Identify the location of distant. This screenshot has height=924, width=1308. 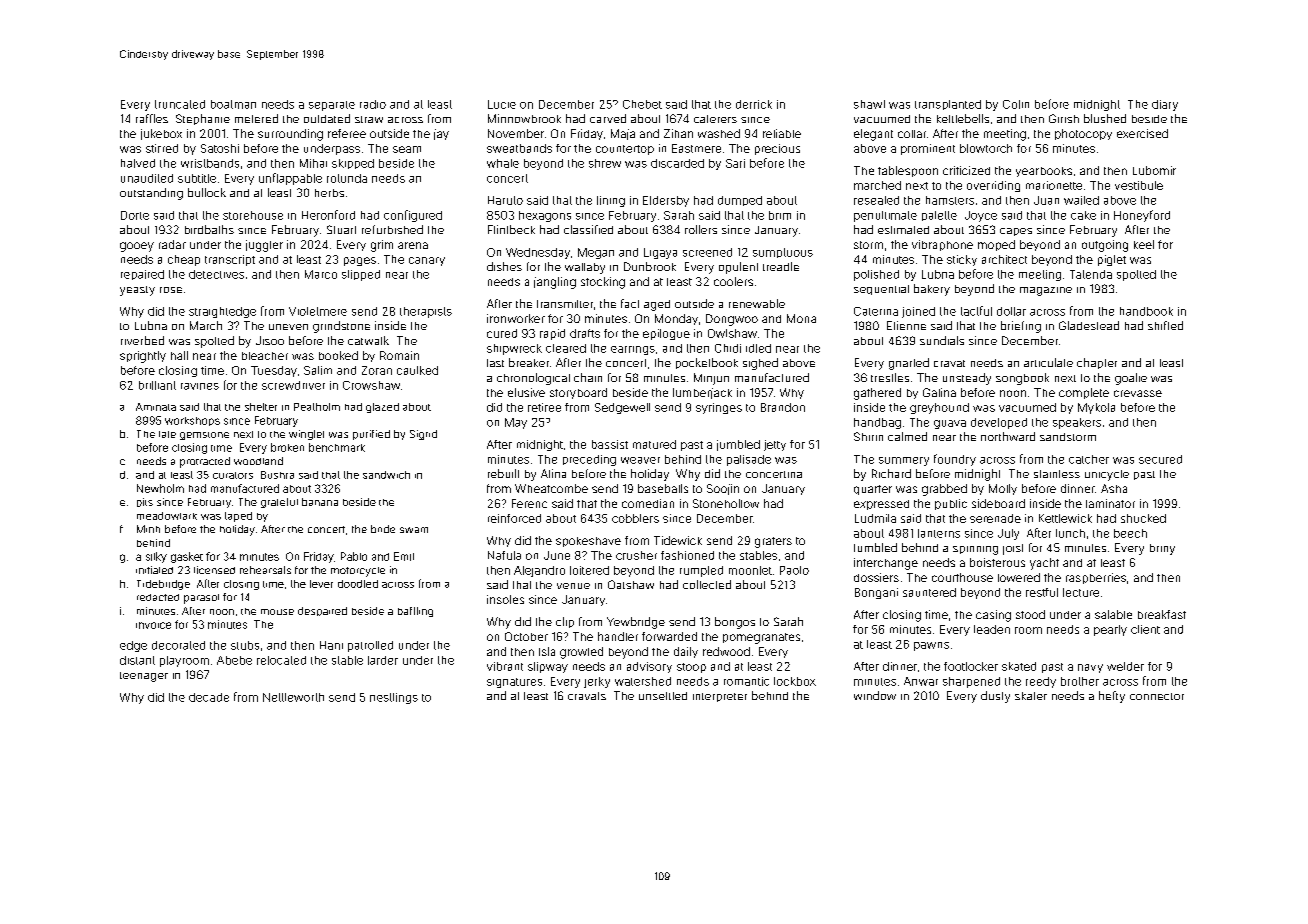
(137, 660).
